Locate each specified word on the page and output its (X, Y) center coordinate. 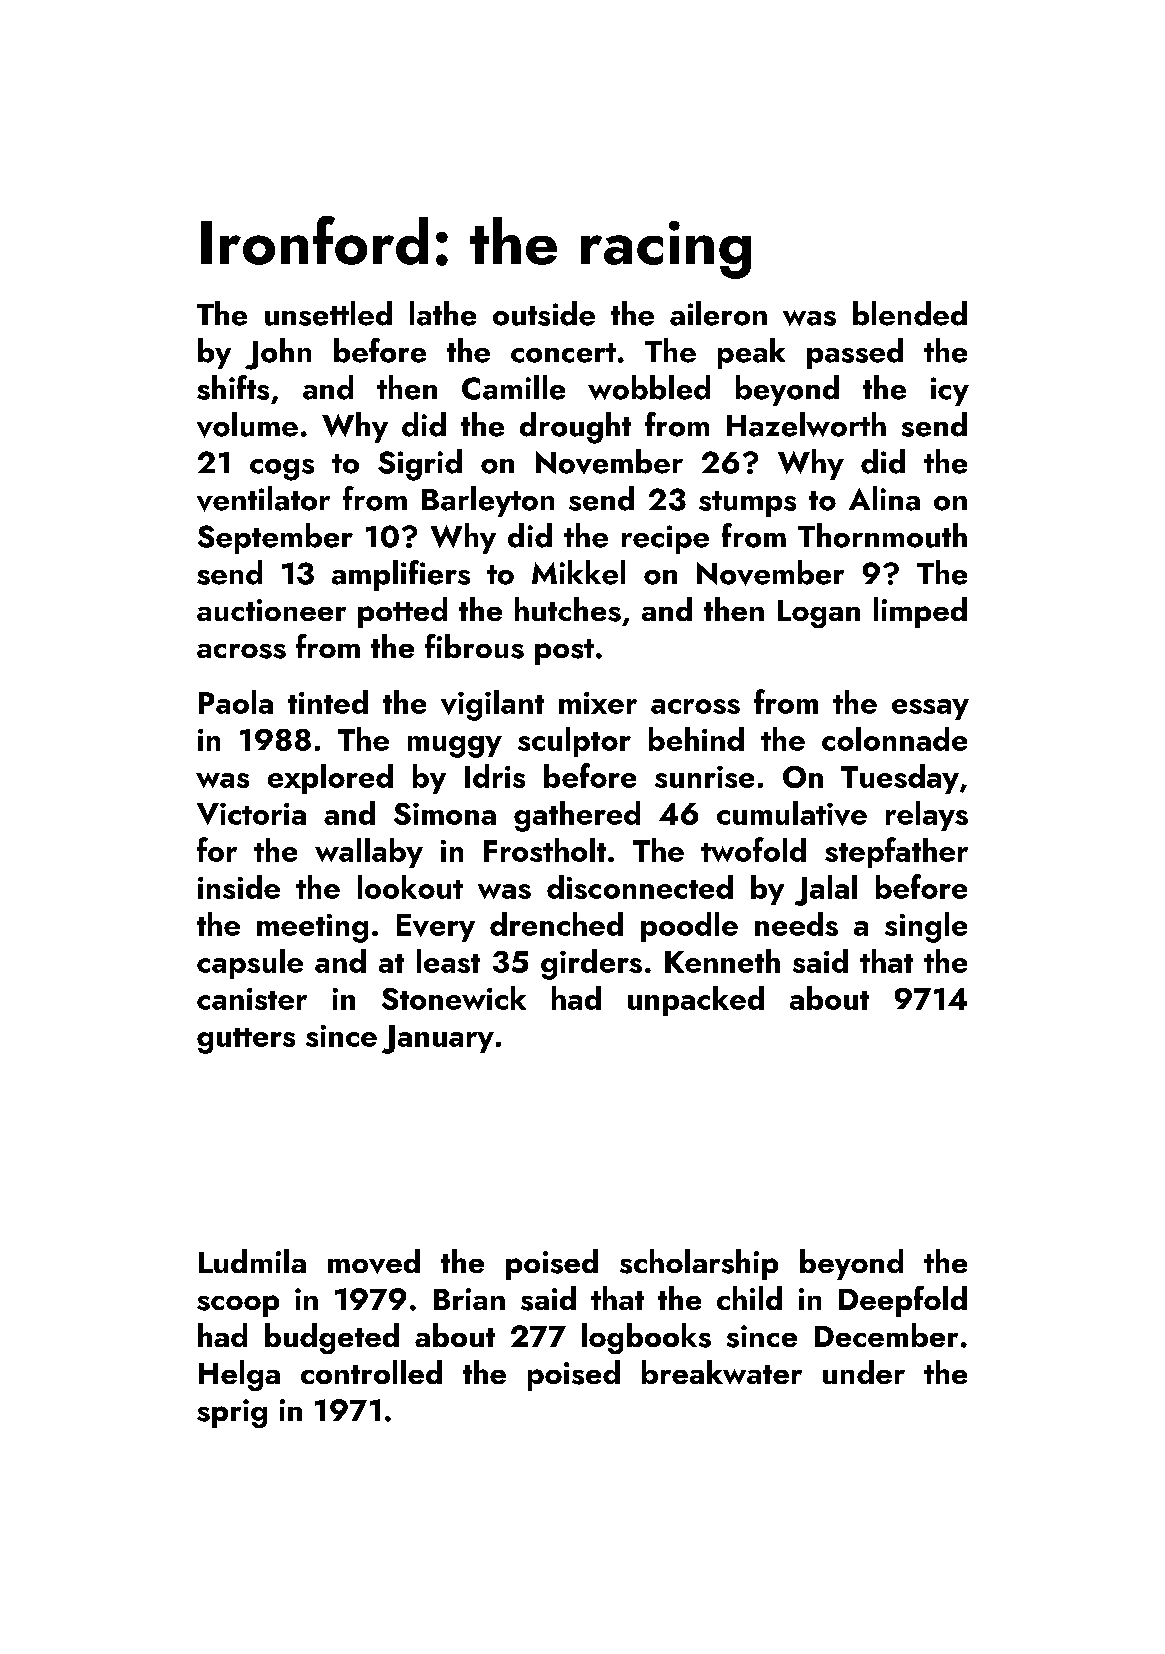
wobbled (649, 387)
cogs (282, 470)
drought (575, 428)
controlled (371, 1372)
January (438, 1039)
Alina (884, 498)
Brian (469, 1299)
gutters (246, 1041)
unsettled (328, 313)
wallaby (369, 853)
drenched (556, 924)
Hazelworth (806, 424)
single (926, 927)
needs (796, 924)
